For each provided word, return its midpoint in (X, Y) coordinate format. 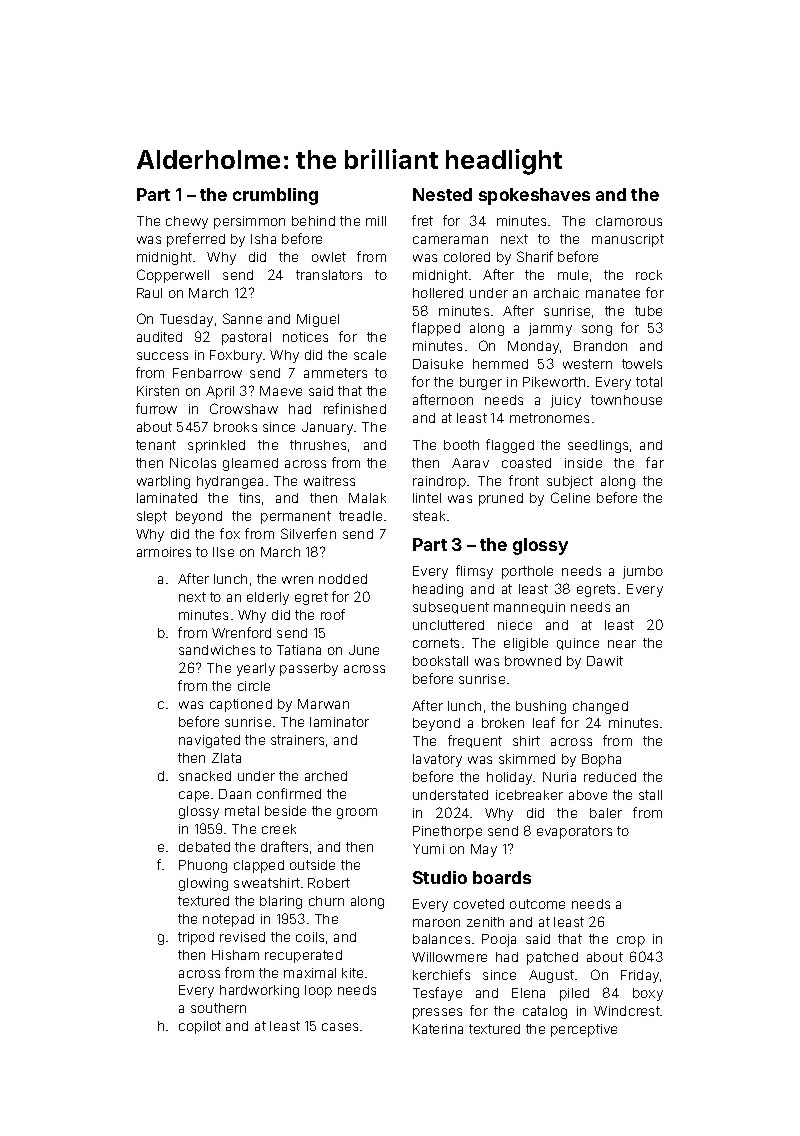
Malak (367, 498)
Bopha (601, 760)
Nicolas (193, 463)
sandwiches (217, 650)
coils (310, 937)
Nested (442, 194)
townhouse (626, 400)
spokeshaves (534, 196)
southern (218, 1008)
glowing (203, 884)
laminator (339, 722)
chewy (187, 222)
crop (631, 941)
